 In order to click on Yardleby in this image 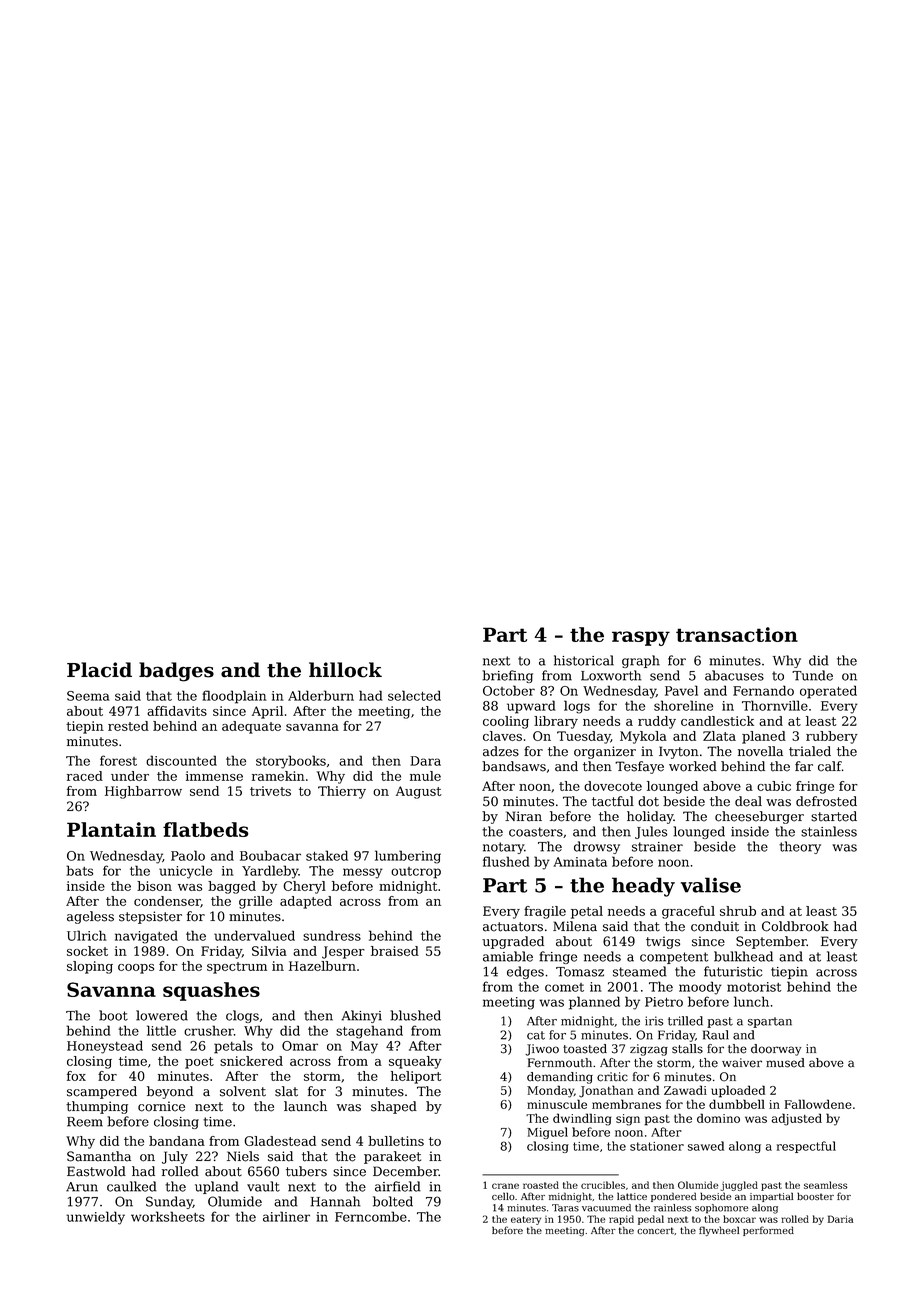, I will do `click(270, 872)`.
